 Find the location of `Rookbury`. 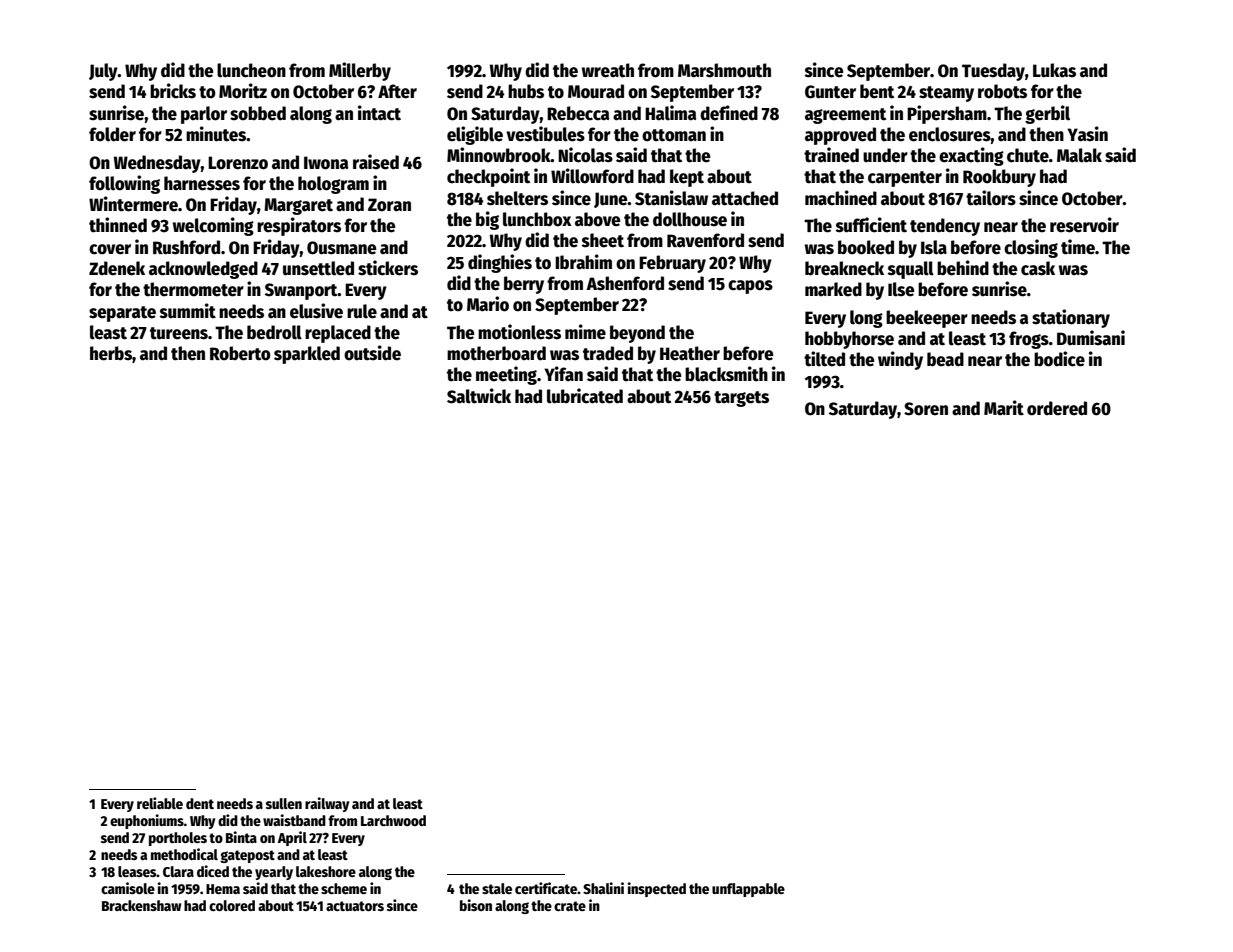

Rookbury is located at coordinates (999, 178).
